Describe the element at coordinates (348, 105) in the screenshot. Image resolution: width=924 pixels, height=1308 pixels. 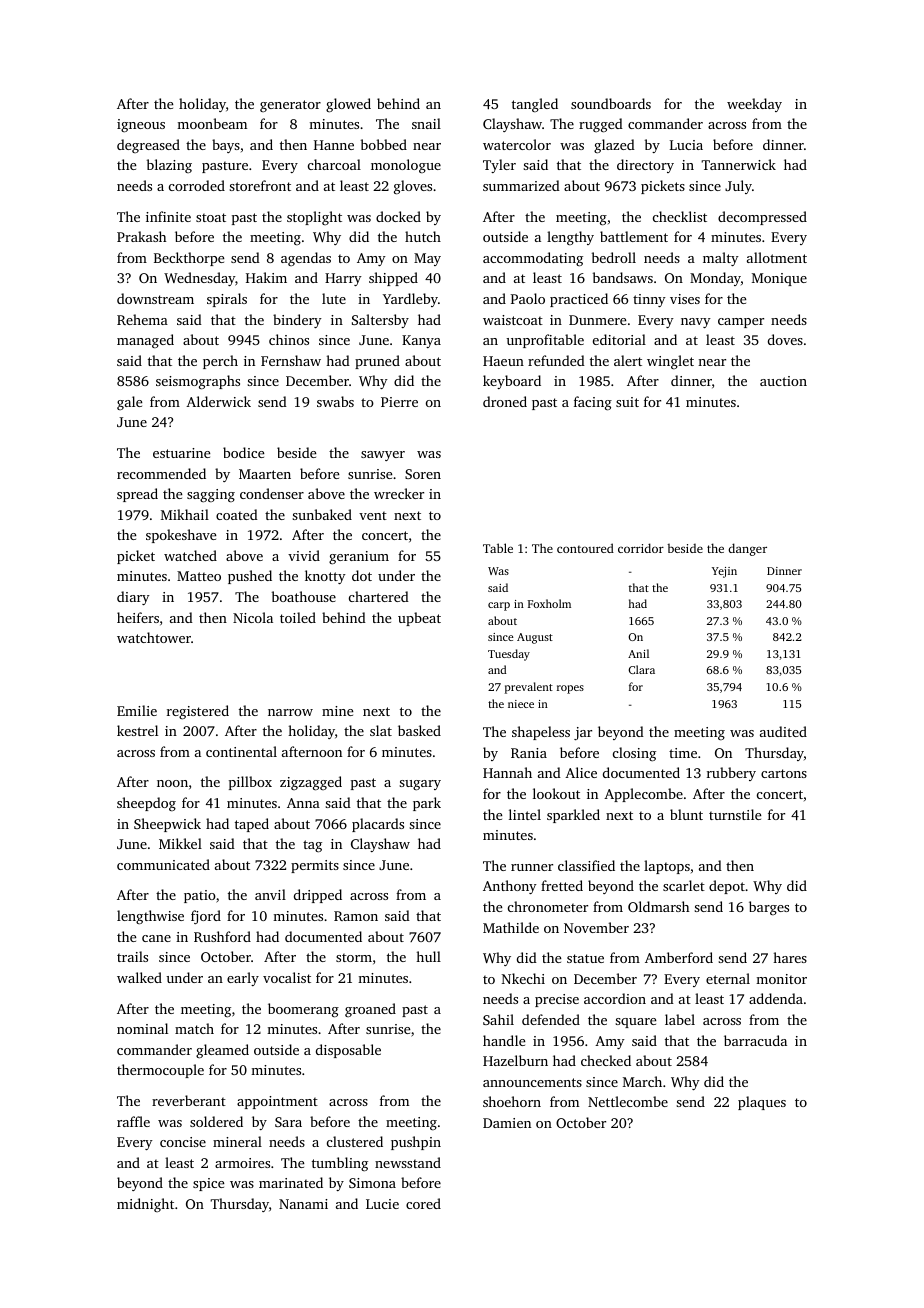
I see `glowed` at that location.
